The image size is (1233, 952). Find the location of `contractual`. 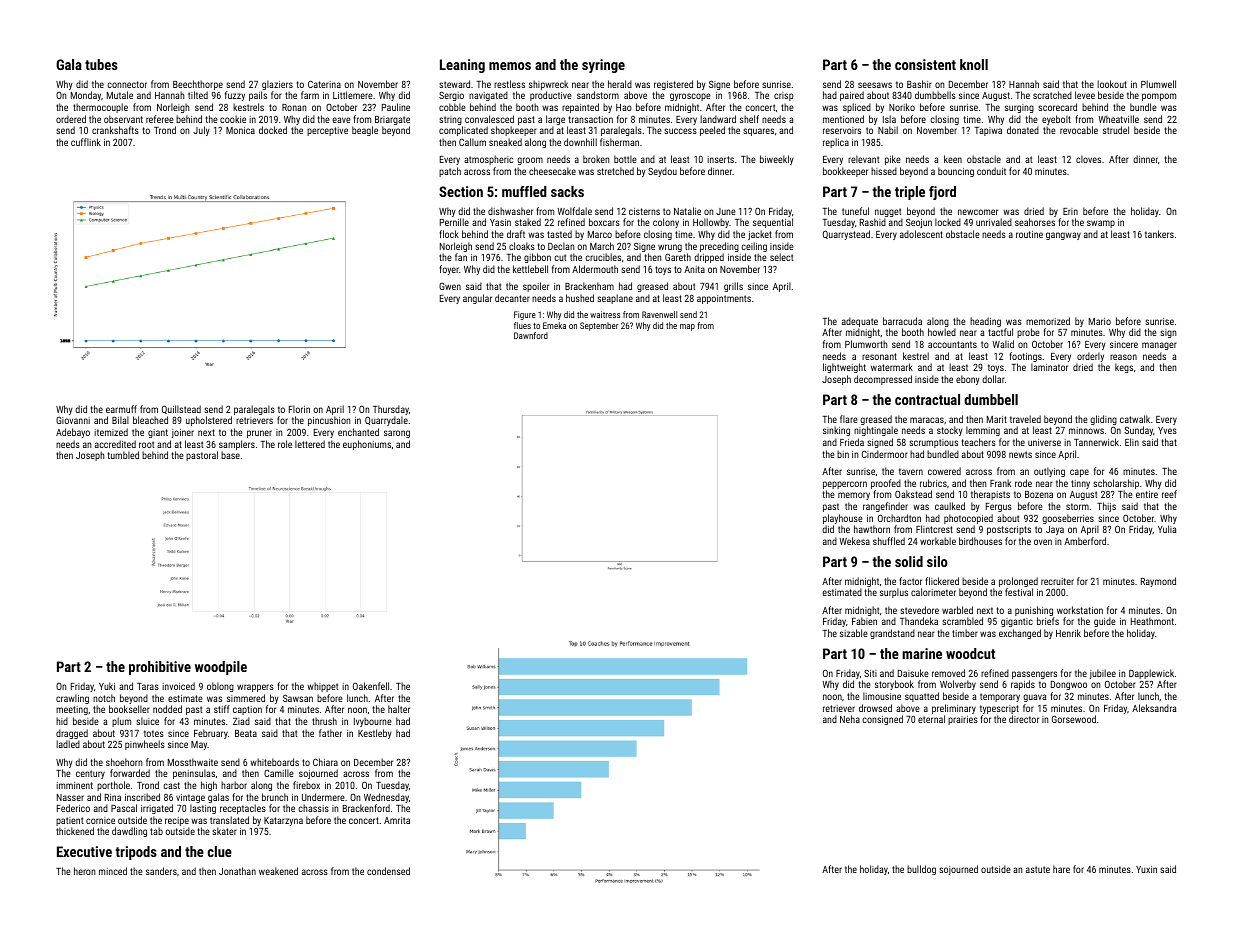

contractual is located at coordinates (927, 399).
